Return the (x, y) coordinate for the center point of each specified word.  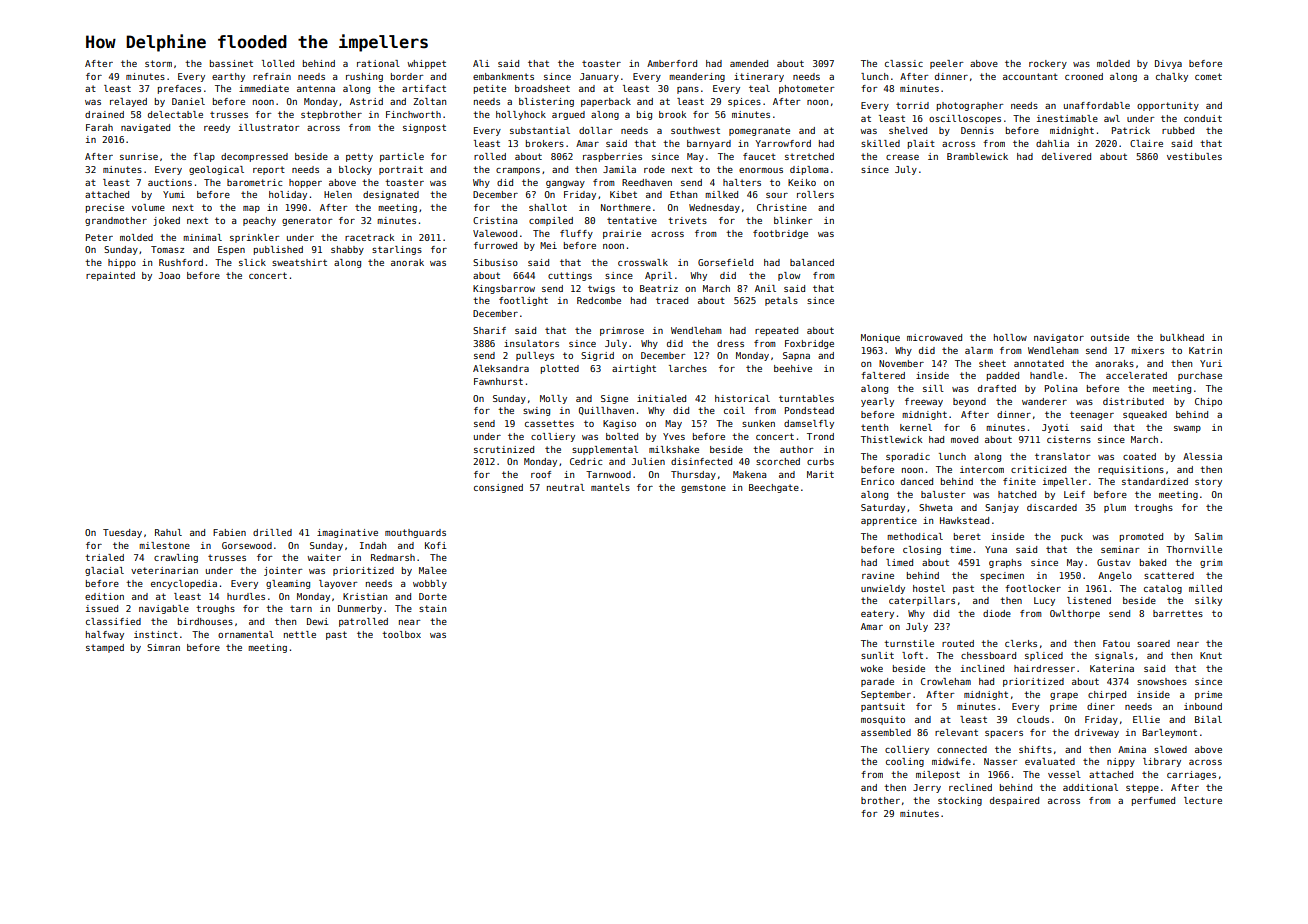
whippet (426, 64)
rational (378, 63)
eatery (877, 614)
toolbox (401, 634)
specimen (1002, 576)
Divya (1168, 64)
